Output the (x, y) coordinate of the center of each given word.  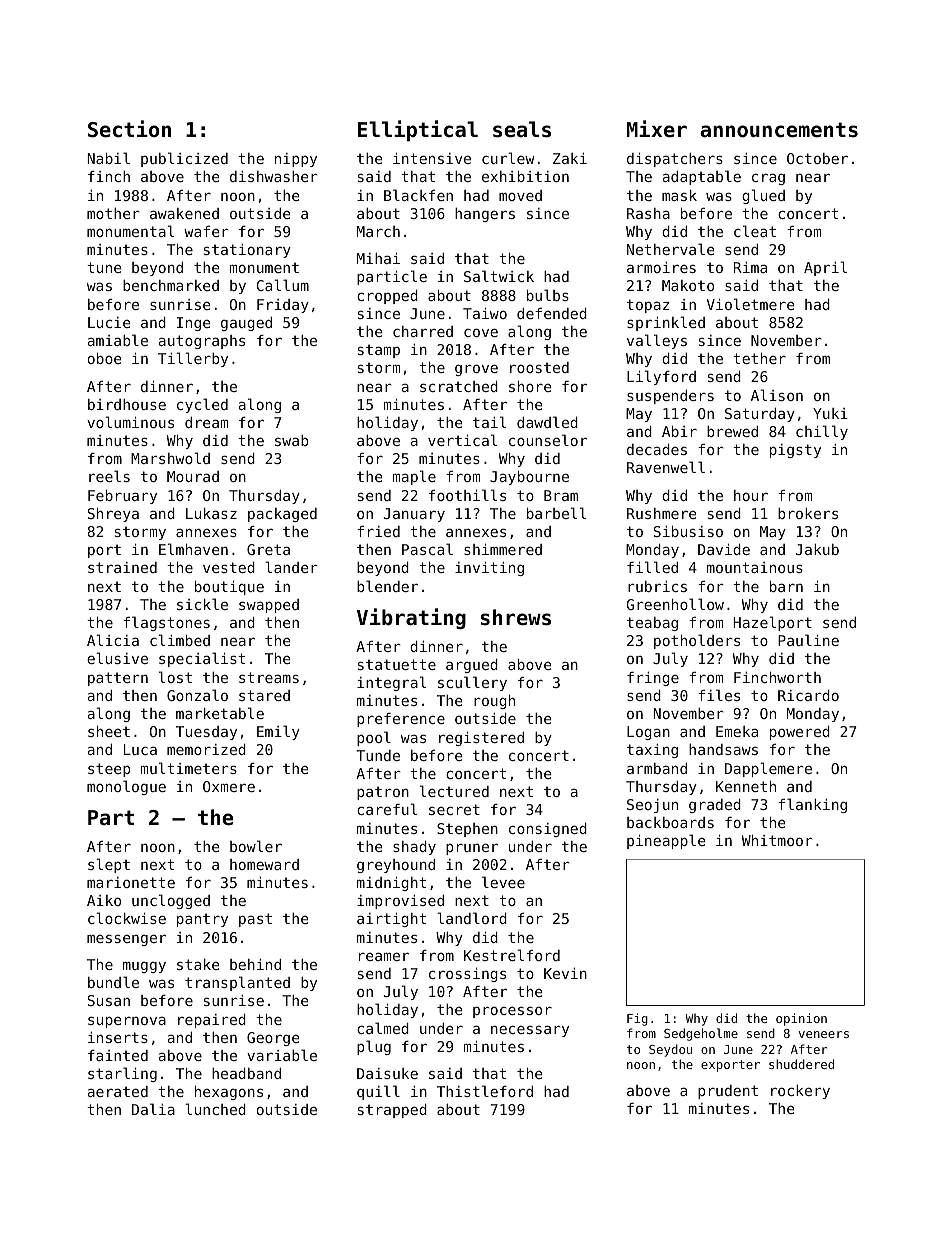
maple (414, 477)
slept (109, 865)
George (273, 1039)
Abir (679, 431)
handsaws (723, 749)
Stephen (467, 830)
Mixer (657, 129)
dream (206, 422)
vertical (462, 440)
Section (129, 129)
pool (374, 738)
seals (522, 129)
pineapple (666, 841)
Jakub (817, 549)
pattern (118, 679)
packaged (282, 515)
